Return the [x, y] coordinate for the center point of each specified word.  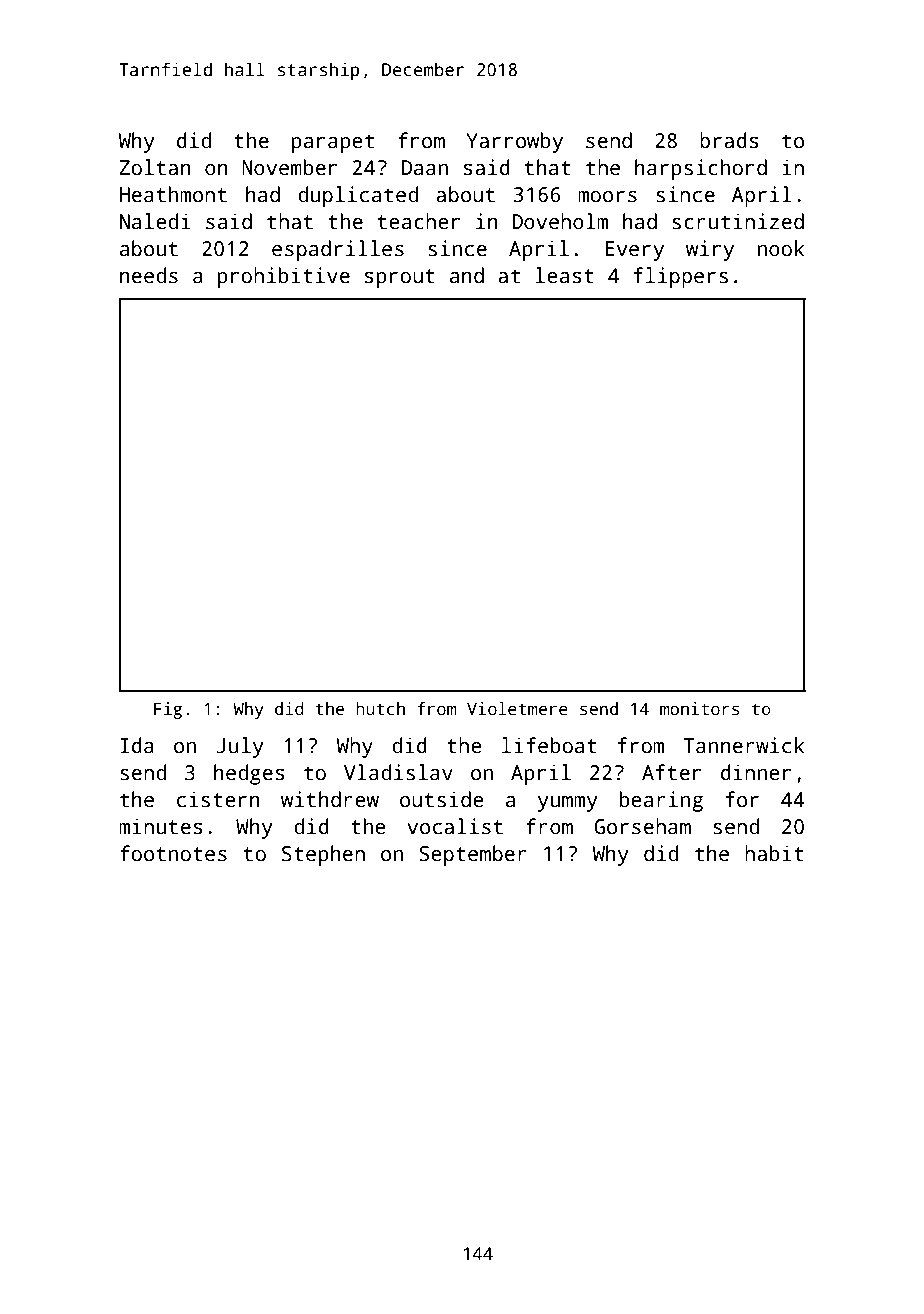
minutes [161, 826]
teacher [419, 221]
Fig [168, 710]
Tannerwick [744, 745]
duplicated [358, 196]
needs [149, 275]
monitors [699, 709]
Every [634, 251]
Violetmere [517, 709]
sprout [399, 278]
